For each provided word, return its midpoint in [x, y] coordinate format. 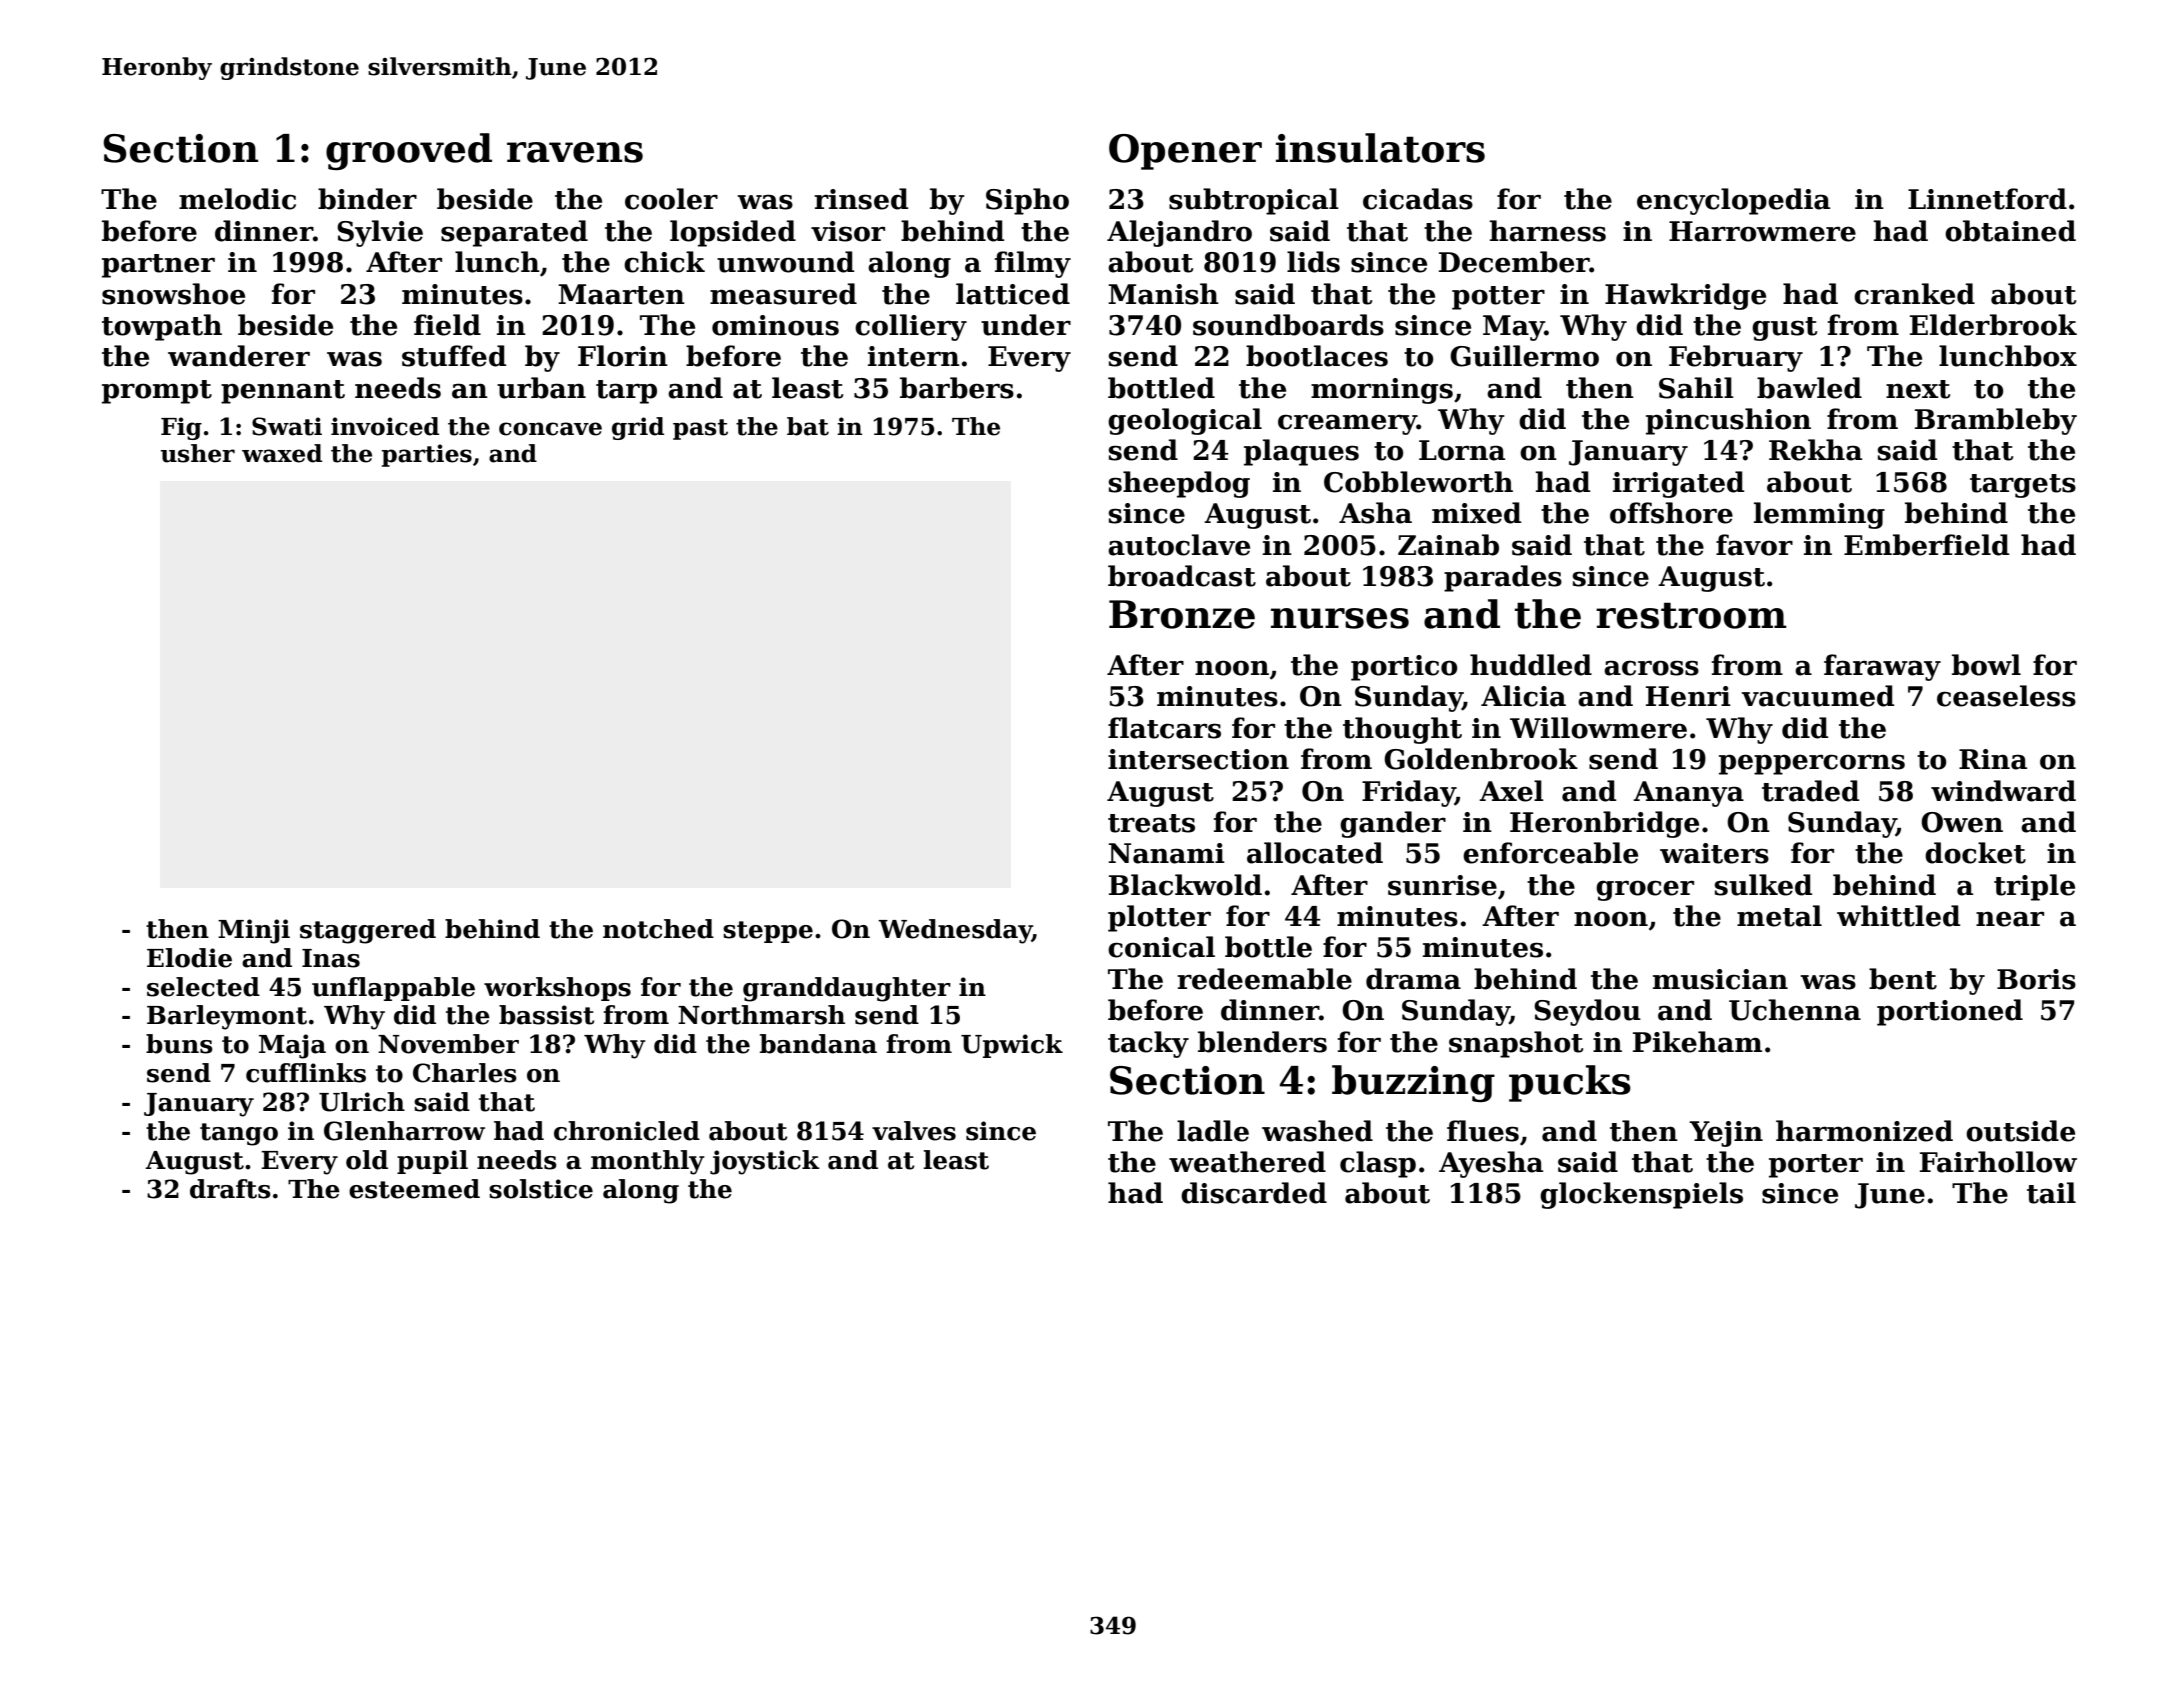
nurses [1340, 618]
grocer [1645, 890]
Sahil [1696, 388]
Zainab [1448, 545]
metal [1779, 916]
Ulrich [362, 1102]
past [700, 429]
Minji [254, 931]
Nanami [1166, 853]
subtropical [1254, 201]
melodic [237, 199]
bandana [818, 1044]
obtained [2010, 231]
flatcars [1164, 728]
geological [1185, 421]
